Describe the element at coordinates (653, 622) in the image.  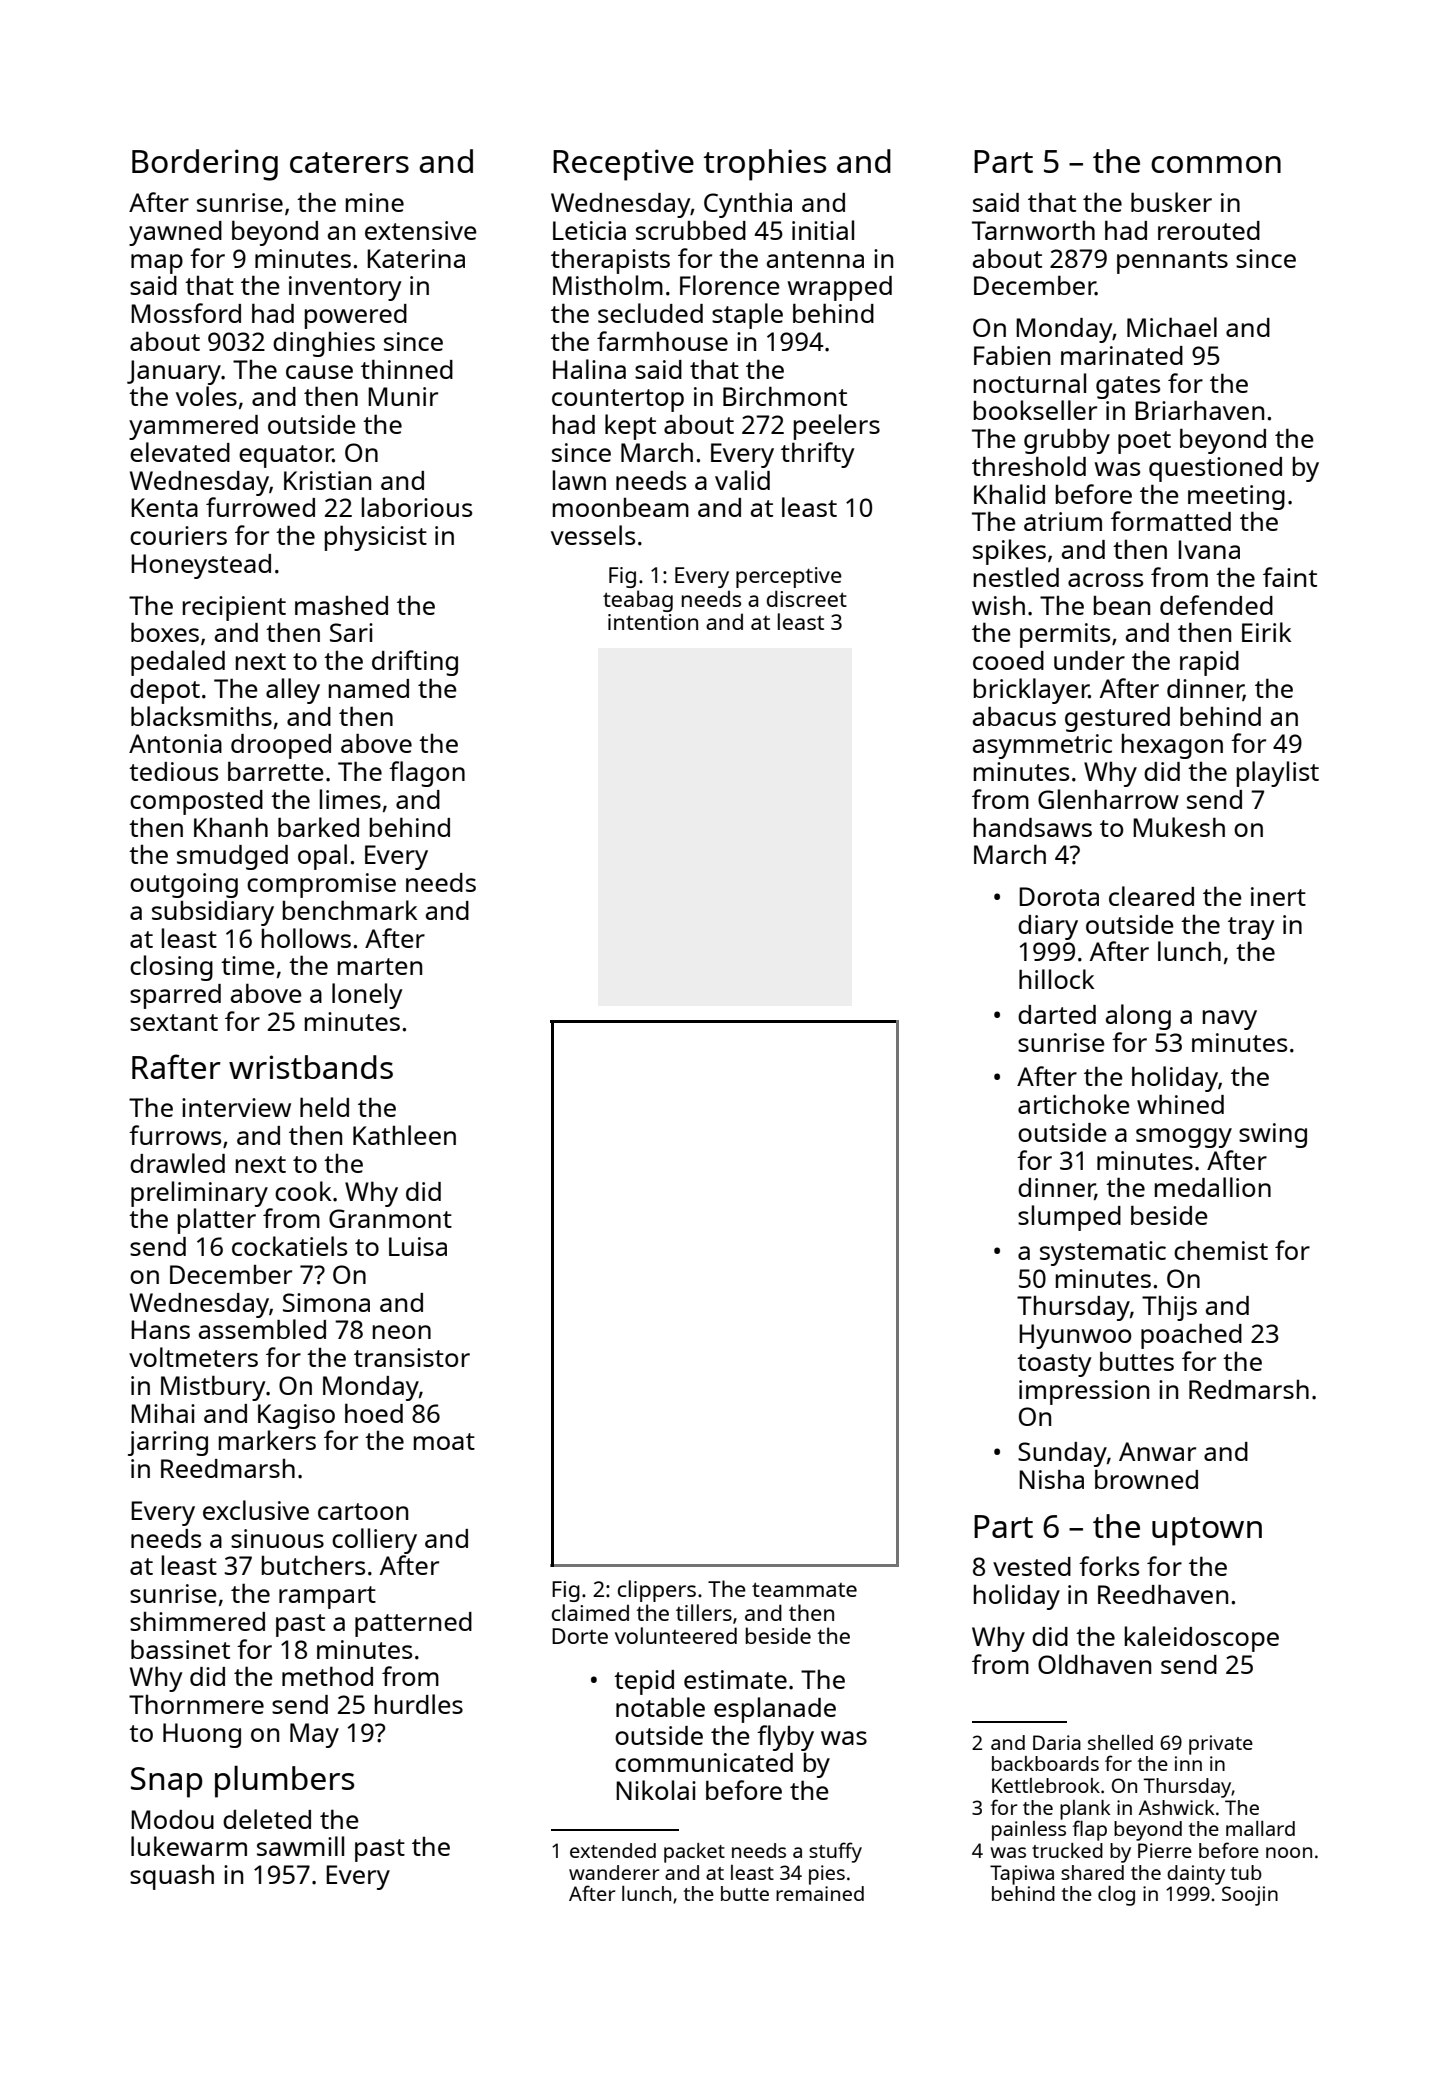
I see `intention` at that location.
